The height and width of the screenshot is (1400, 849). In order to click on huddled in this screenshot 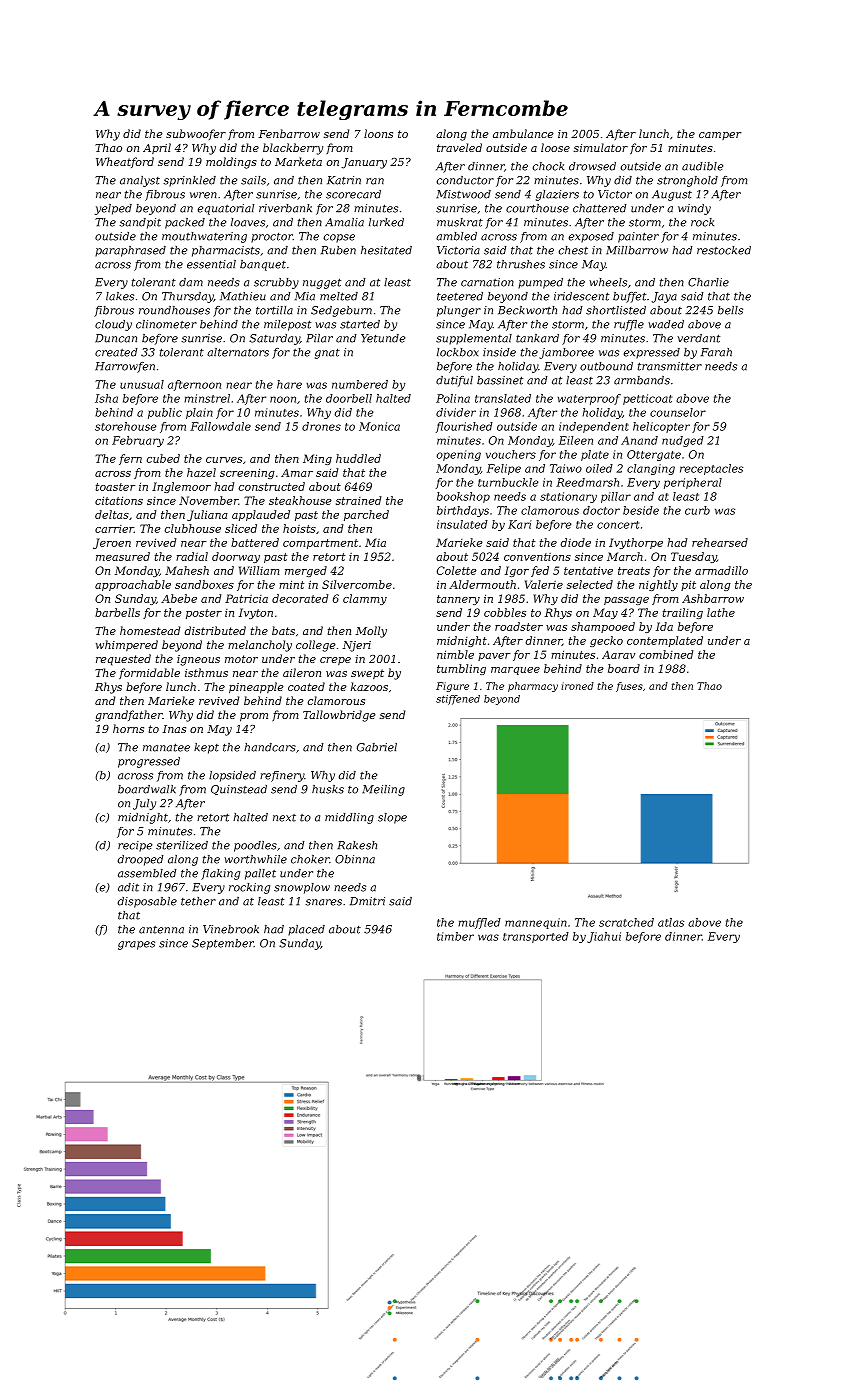, I will do `click(358, 458)`.
